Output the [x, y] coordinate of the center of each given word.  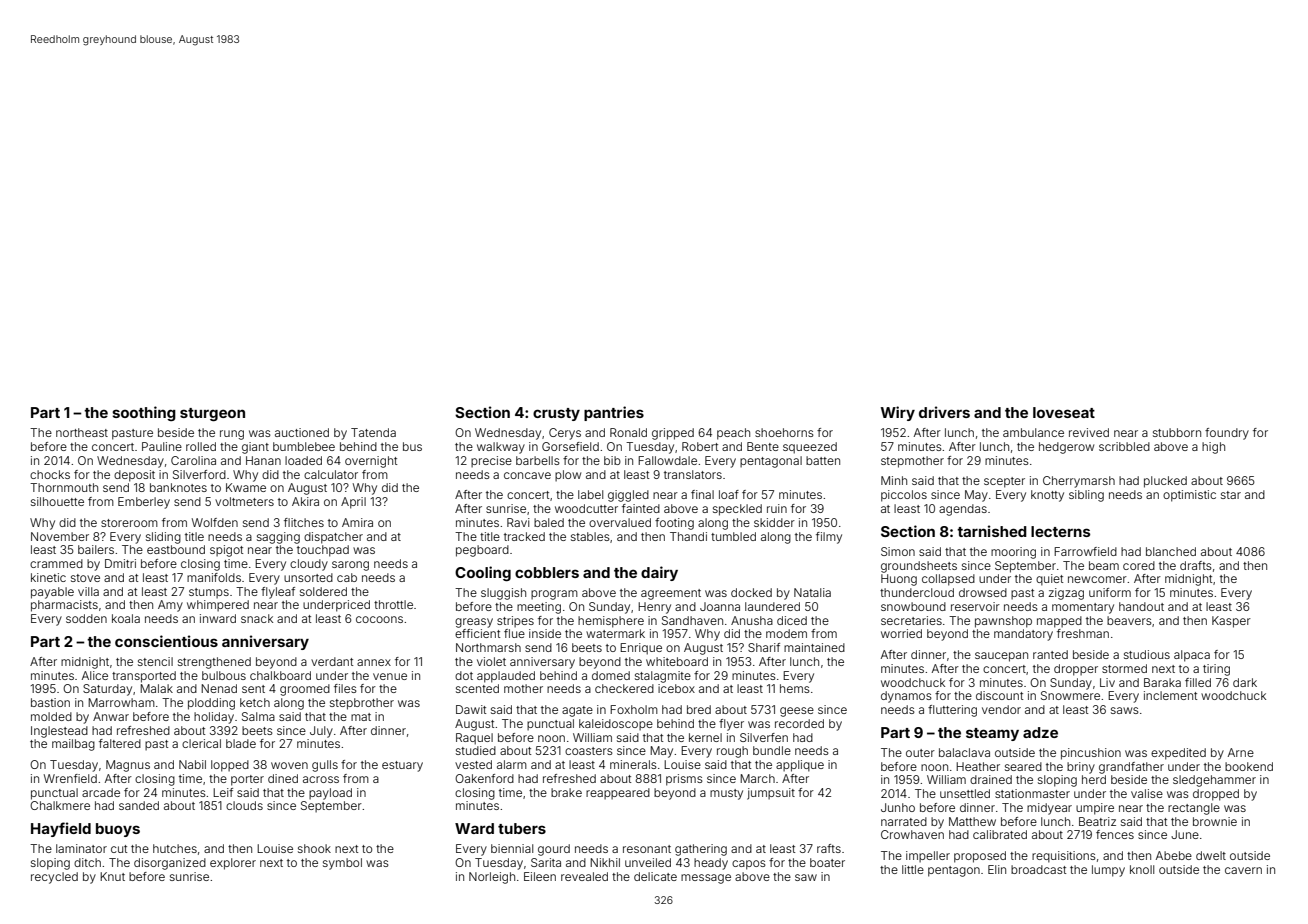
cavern [1243, 870]
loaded [303, 460]
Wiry [898, 413]
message [706, 879]
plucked [1165, 482]
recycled [54, 878]
